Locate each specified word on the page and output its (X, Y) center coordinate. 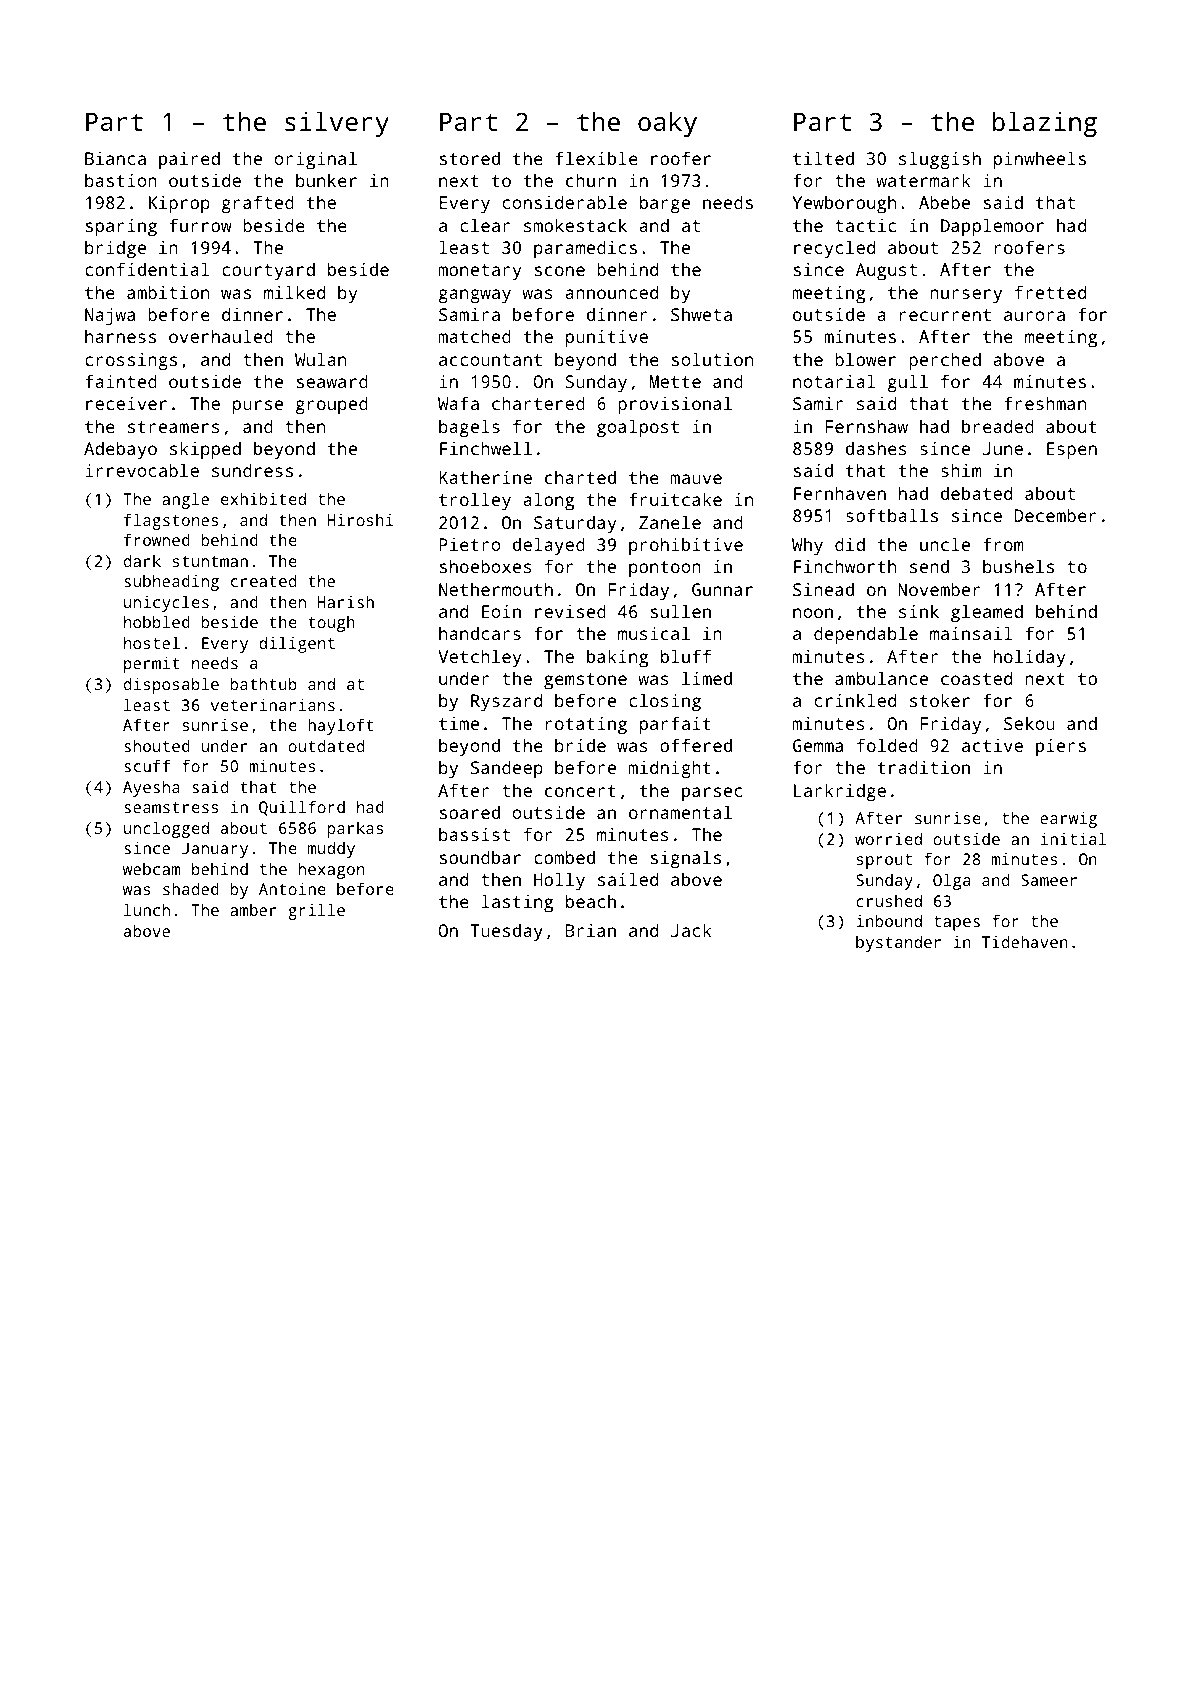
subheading (171, 582)
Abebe (944, 202)
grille (316, 911)
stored (470, 158)
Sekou (1029, 723)
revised (570, 611)
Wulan (320, 359)
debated (976, 493)
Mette (675, 381)
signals (686, 859)
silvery (337, 124)
